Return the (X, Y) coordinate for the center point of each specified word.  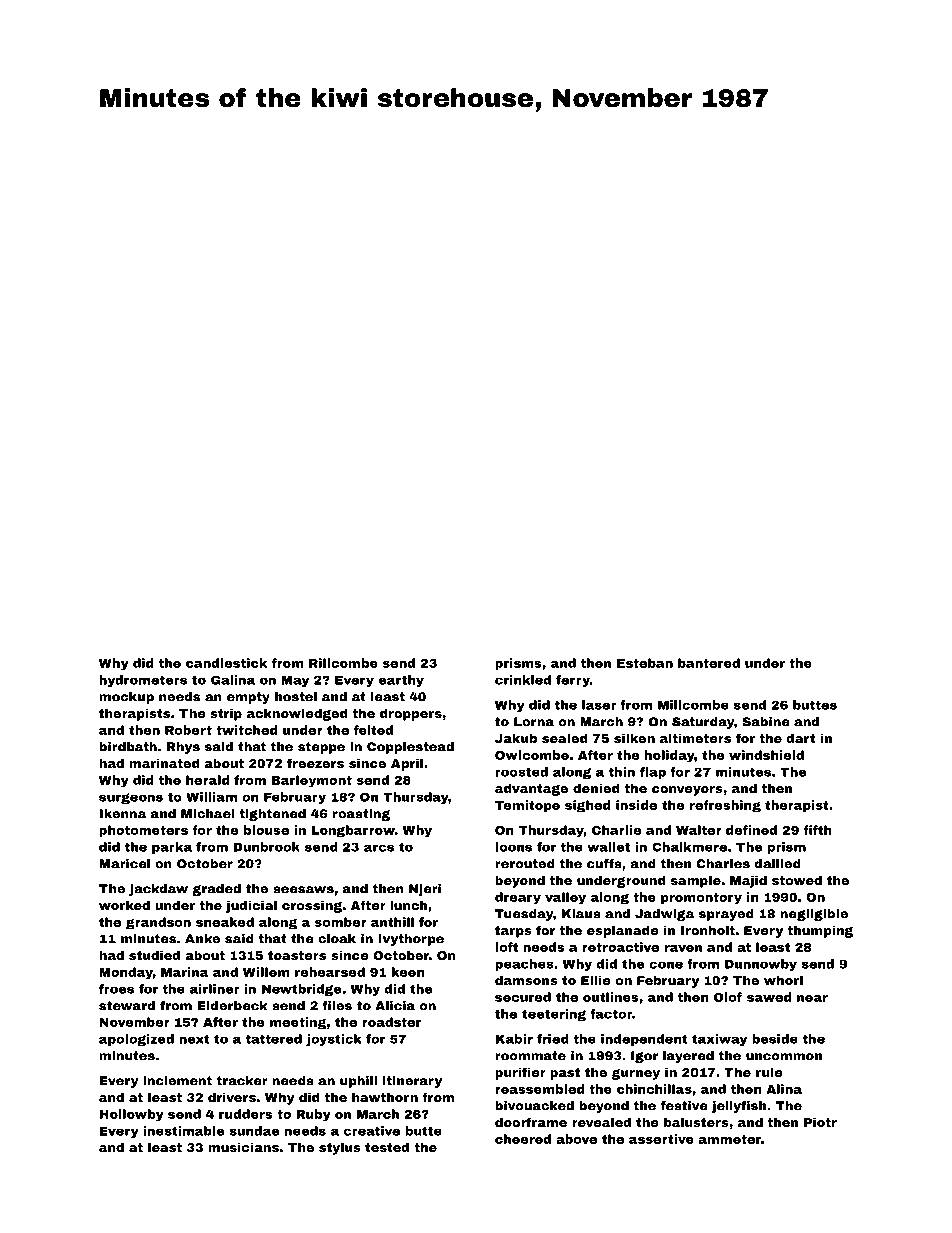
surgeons (131, 798)
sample (696, 881)
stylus (340, 1148)
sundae (254, 1131)
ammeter (729, 1139)
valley (565, 898)
